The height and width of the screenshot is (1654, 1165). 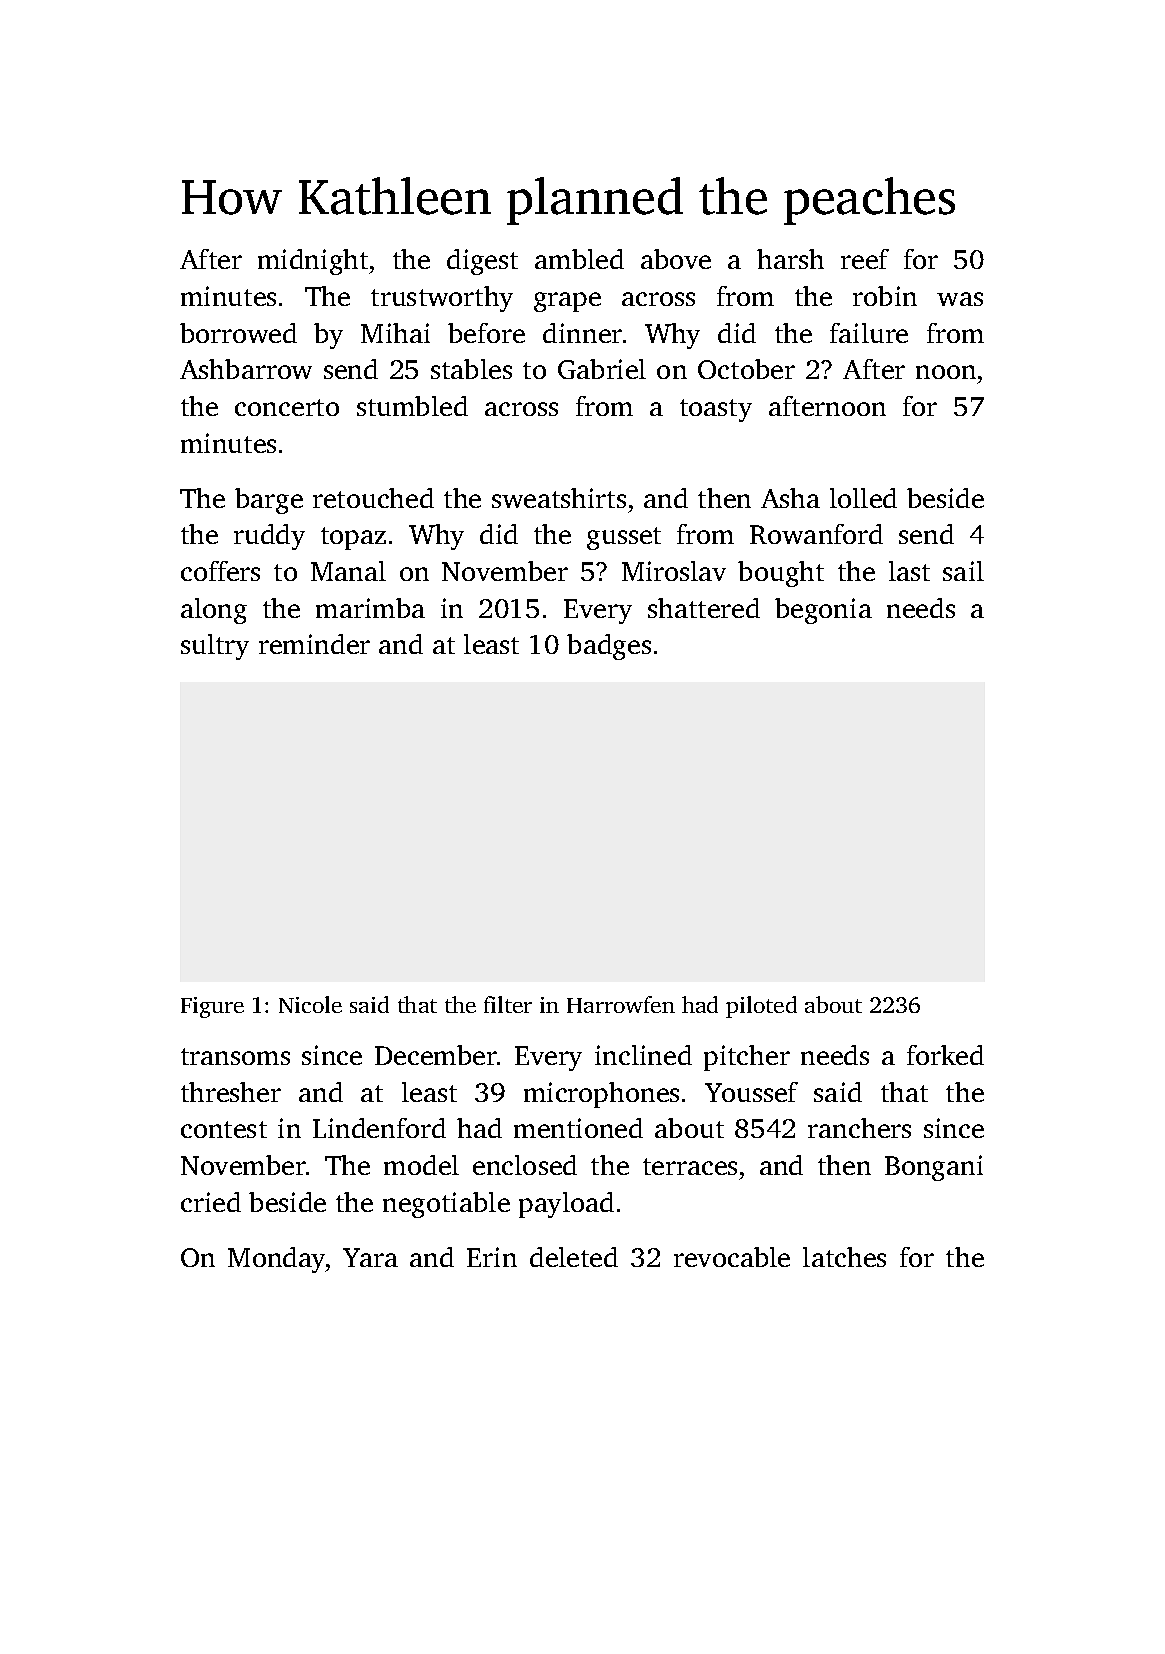 What do you see at coordinates (690, 1166) in the screenshot?
I see `terraces` at bounding box center [690, 1166].
